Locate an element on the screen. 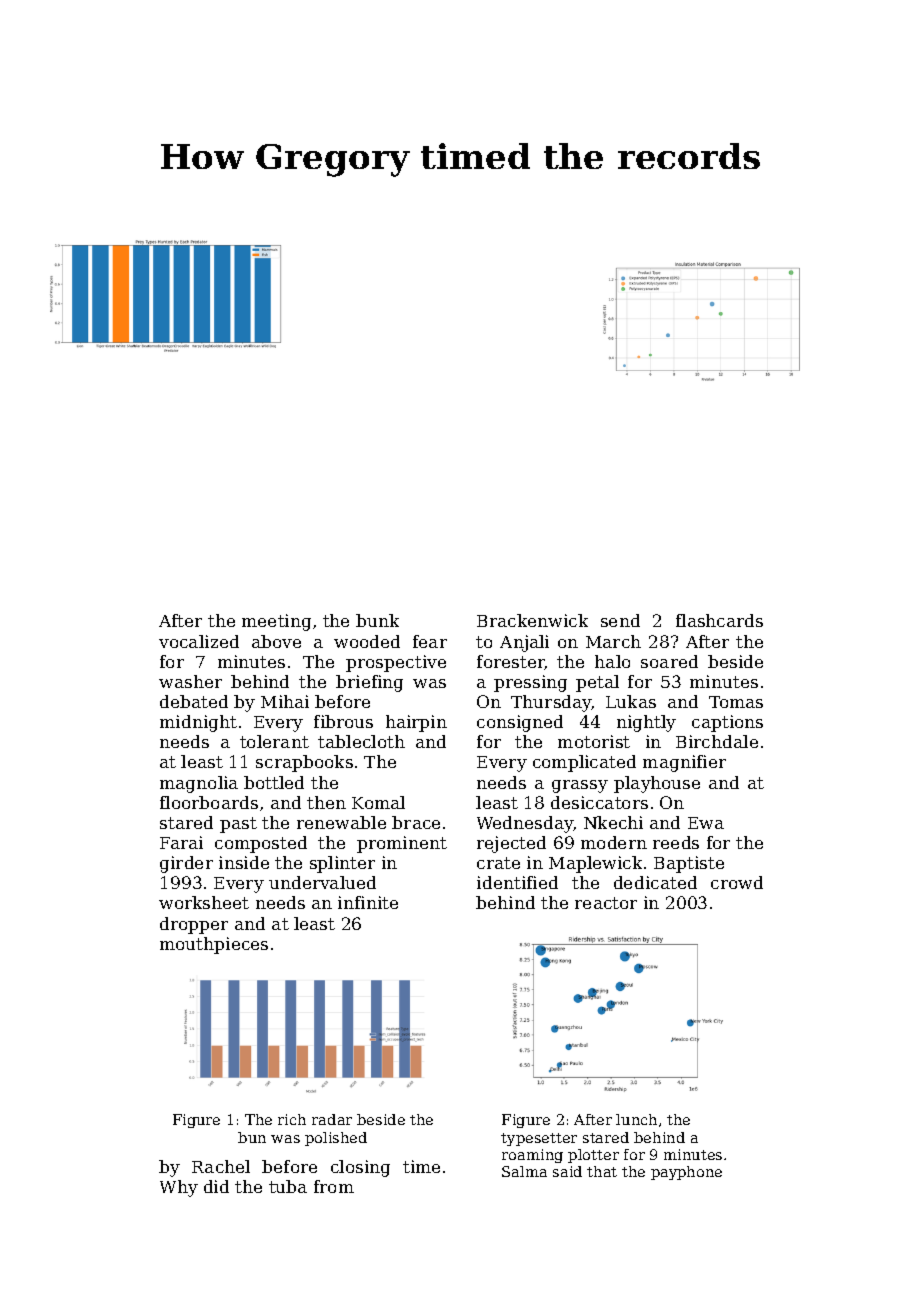 Image resolution: width=924 pixels, height=1311 pixels. playhouse is located at coordinates (657, 784).
